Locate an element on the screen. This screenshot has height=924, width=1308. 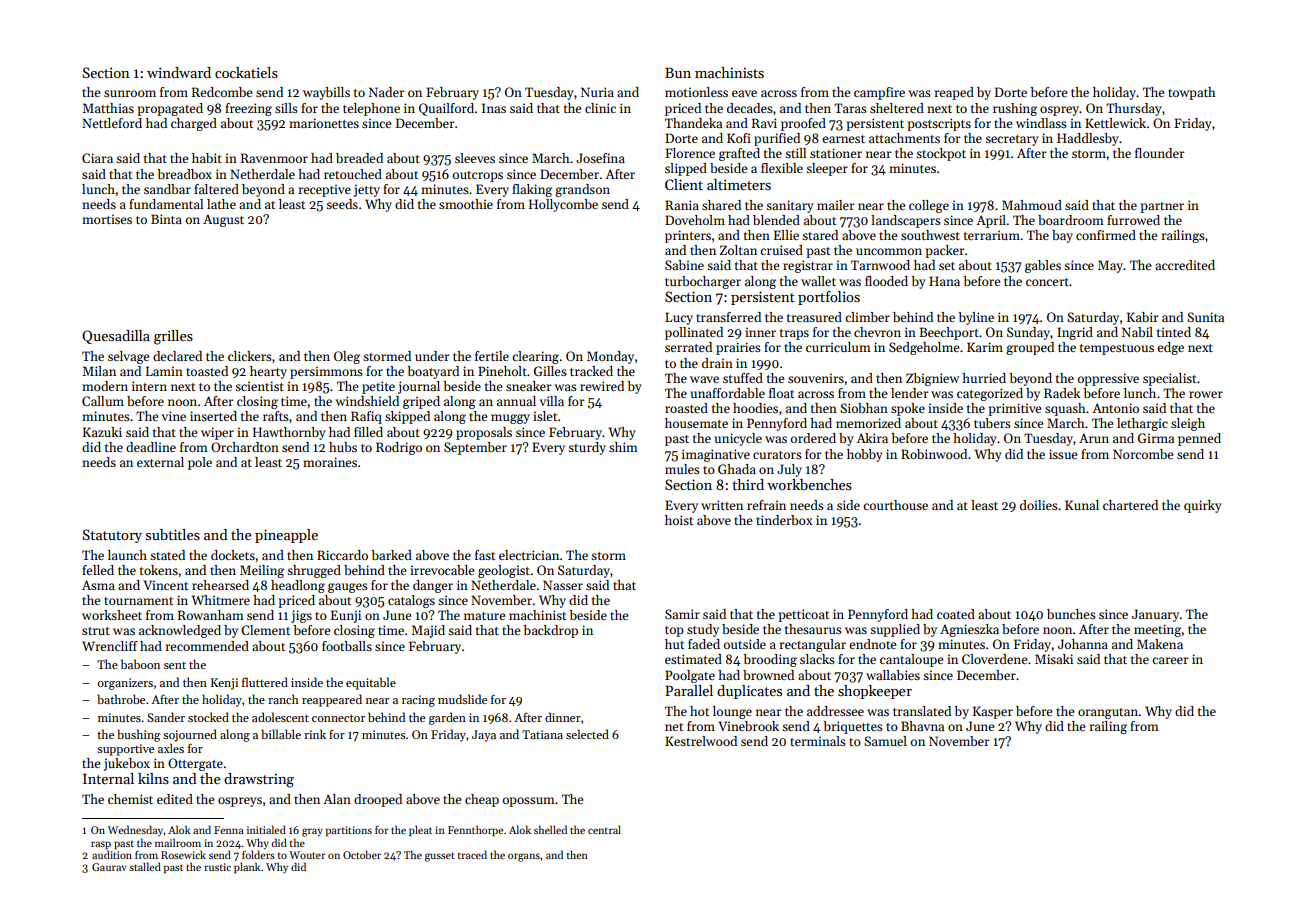
islet is located at coordinates (545, 416).
